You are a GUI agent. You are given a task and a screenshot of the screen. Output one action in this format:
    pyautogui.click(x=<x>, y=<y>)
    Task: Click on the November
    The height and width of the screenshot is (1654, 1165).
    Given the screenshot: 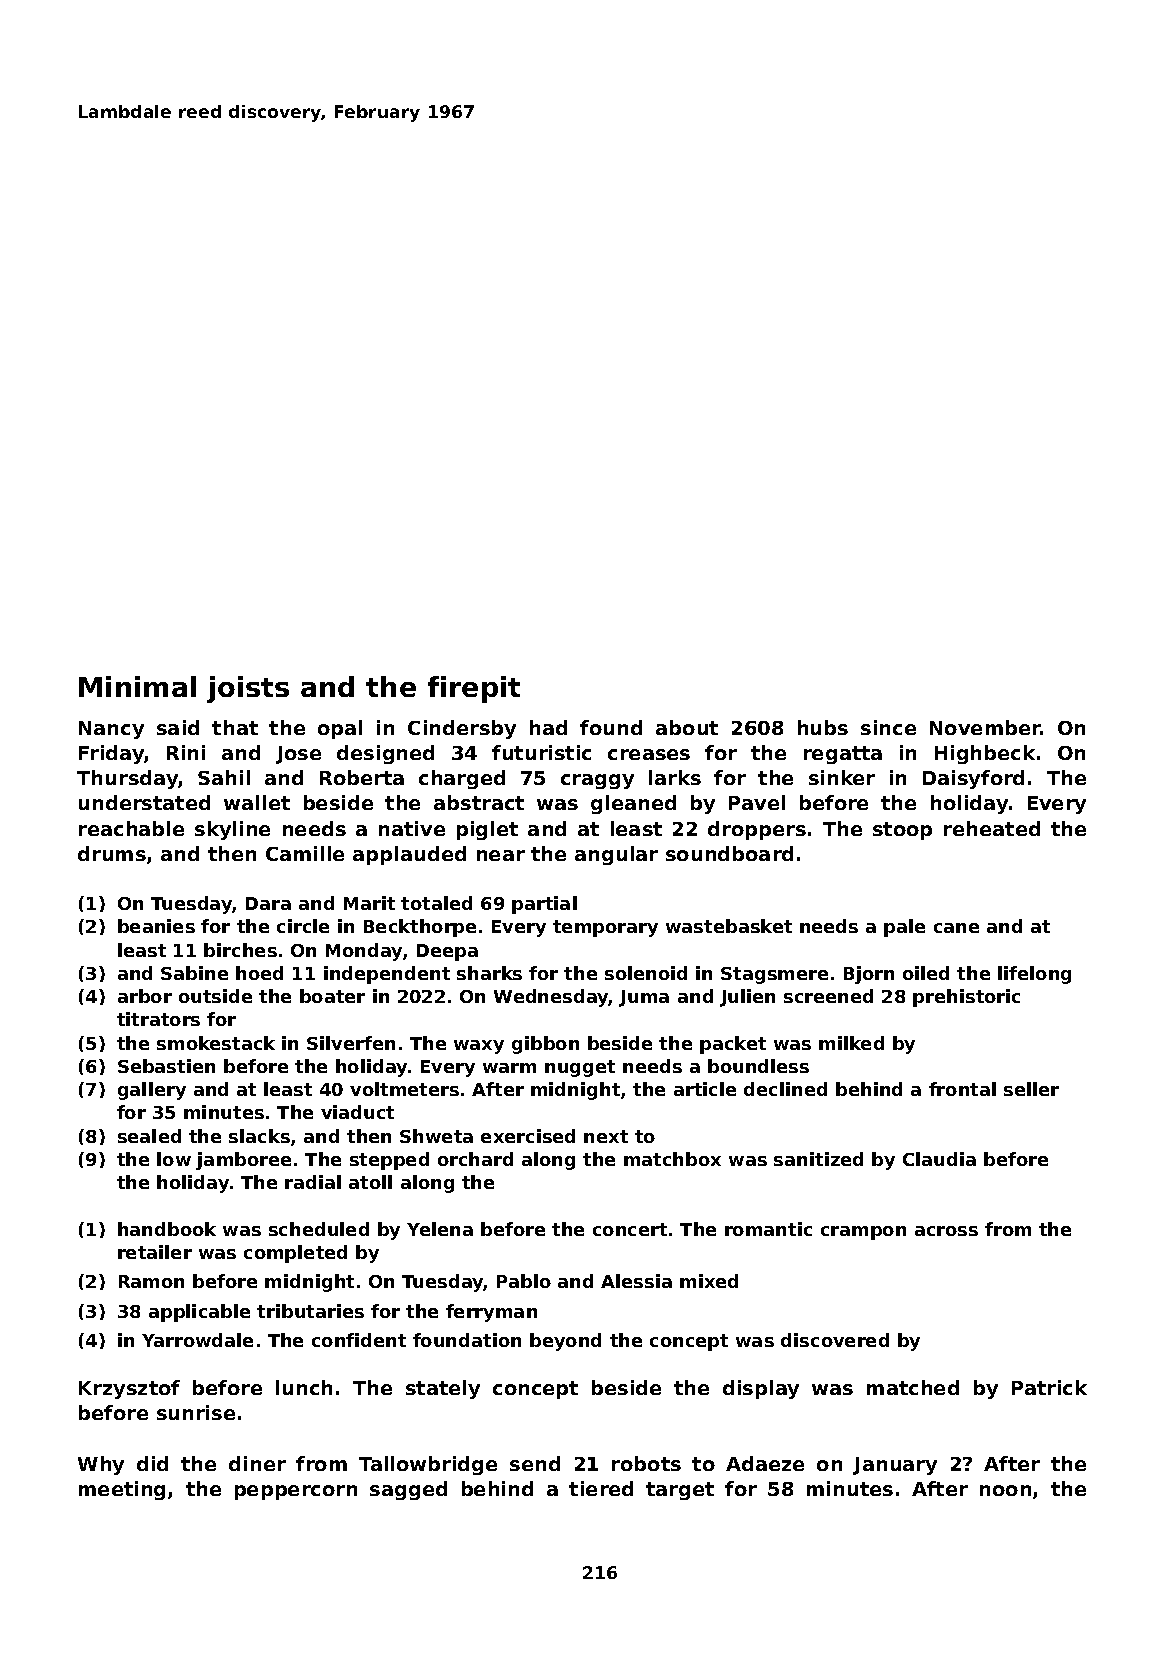 What is the action you would take?
    pyautogui.click(x=985, y=727)
